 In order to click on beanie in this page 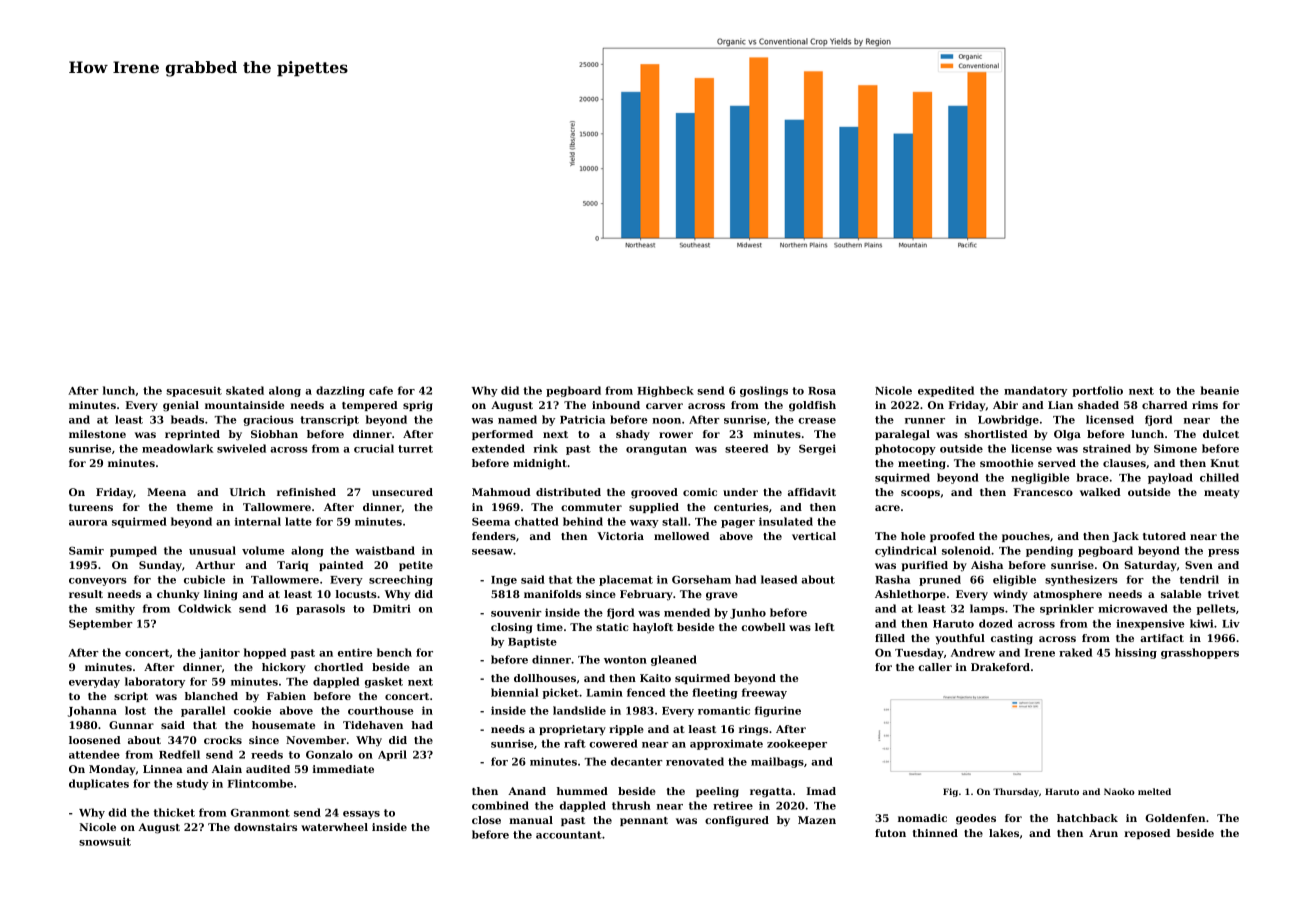, I will do `click(1219, 390)`.
